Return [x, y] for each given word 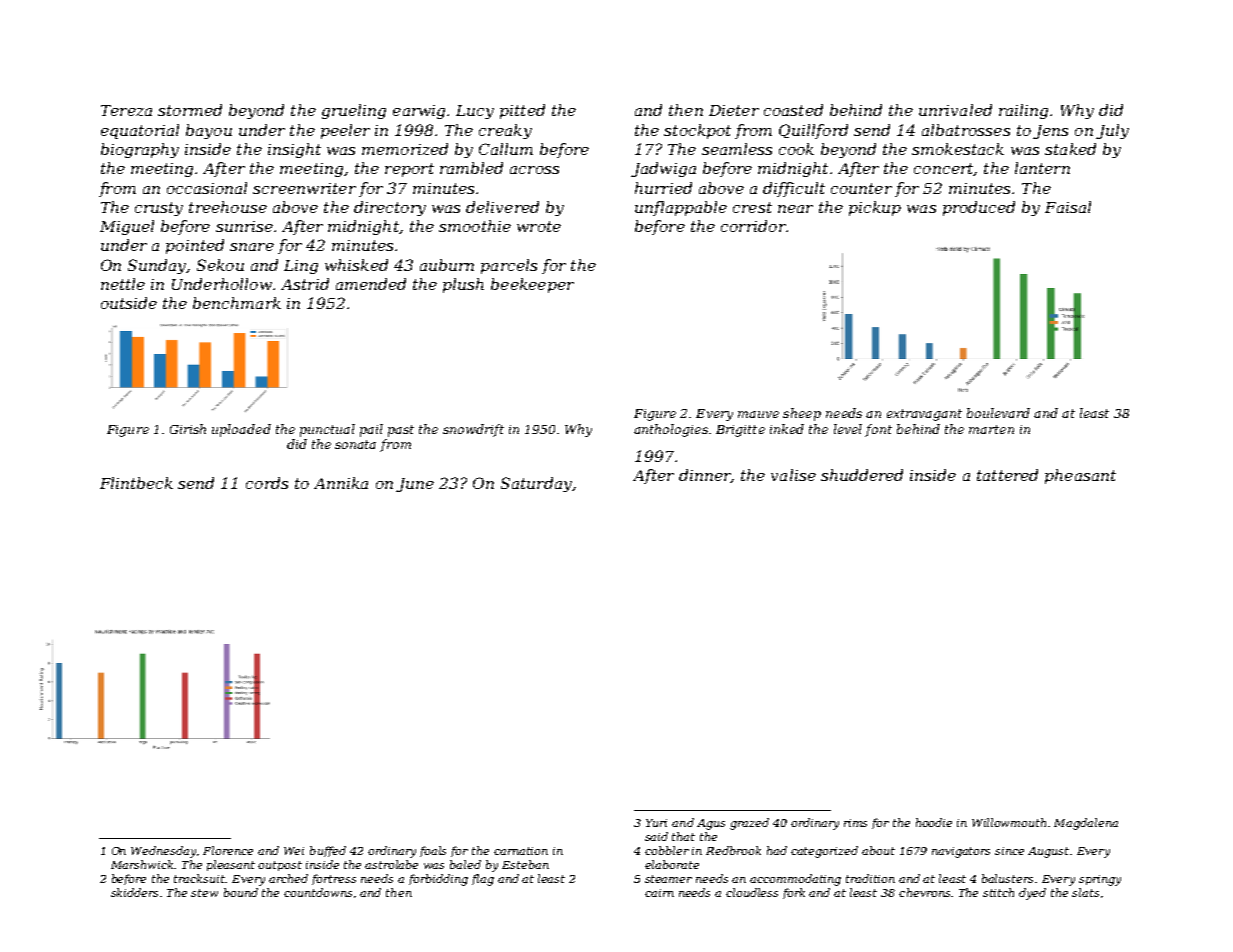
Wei [294, 851]
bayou [209, 131]
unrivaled [955, 110]
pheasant [1080, 476]
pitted [522, 111]
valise [793, 475]
